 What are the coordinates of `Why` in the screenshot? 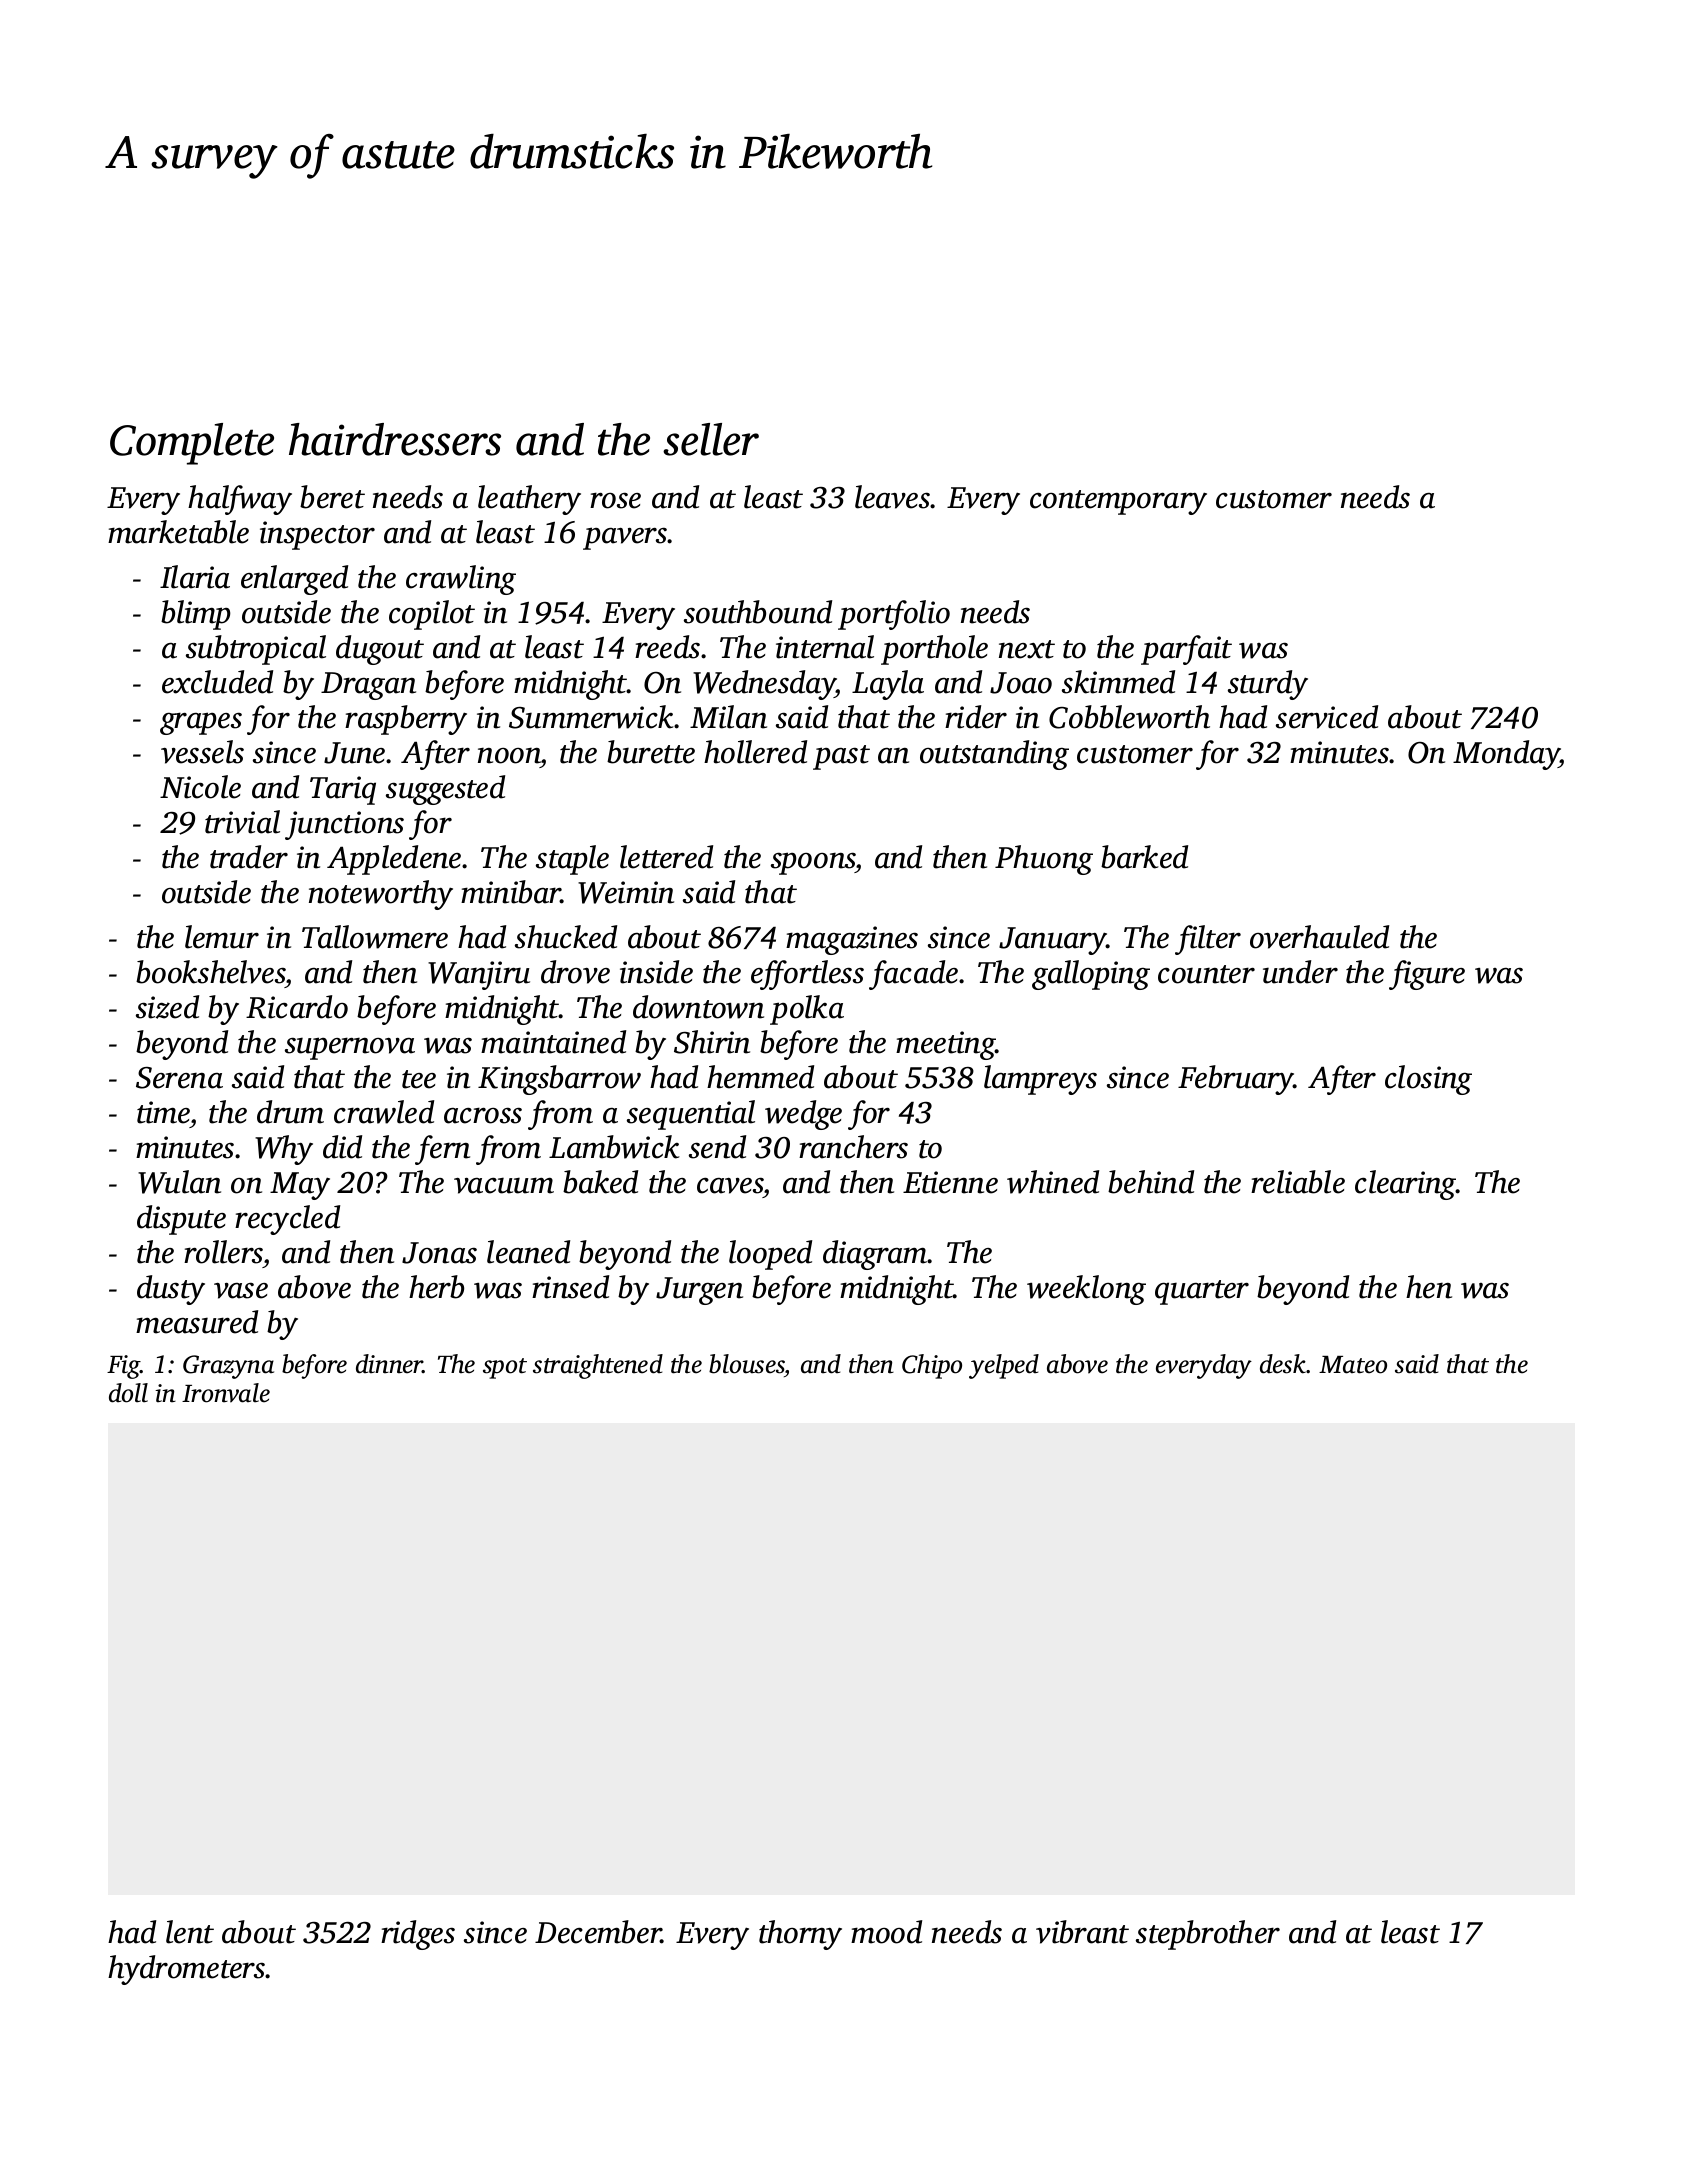 It's located at (284, 1150).
